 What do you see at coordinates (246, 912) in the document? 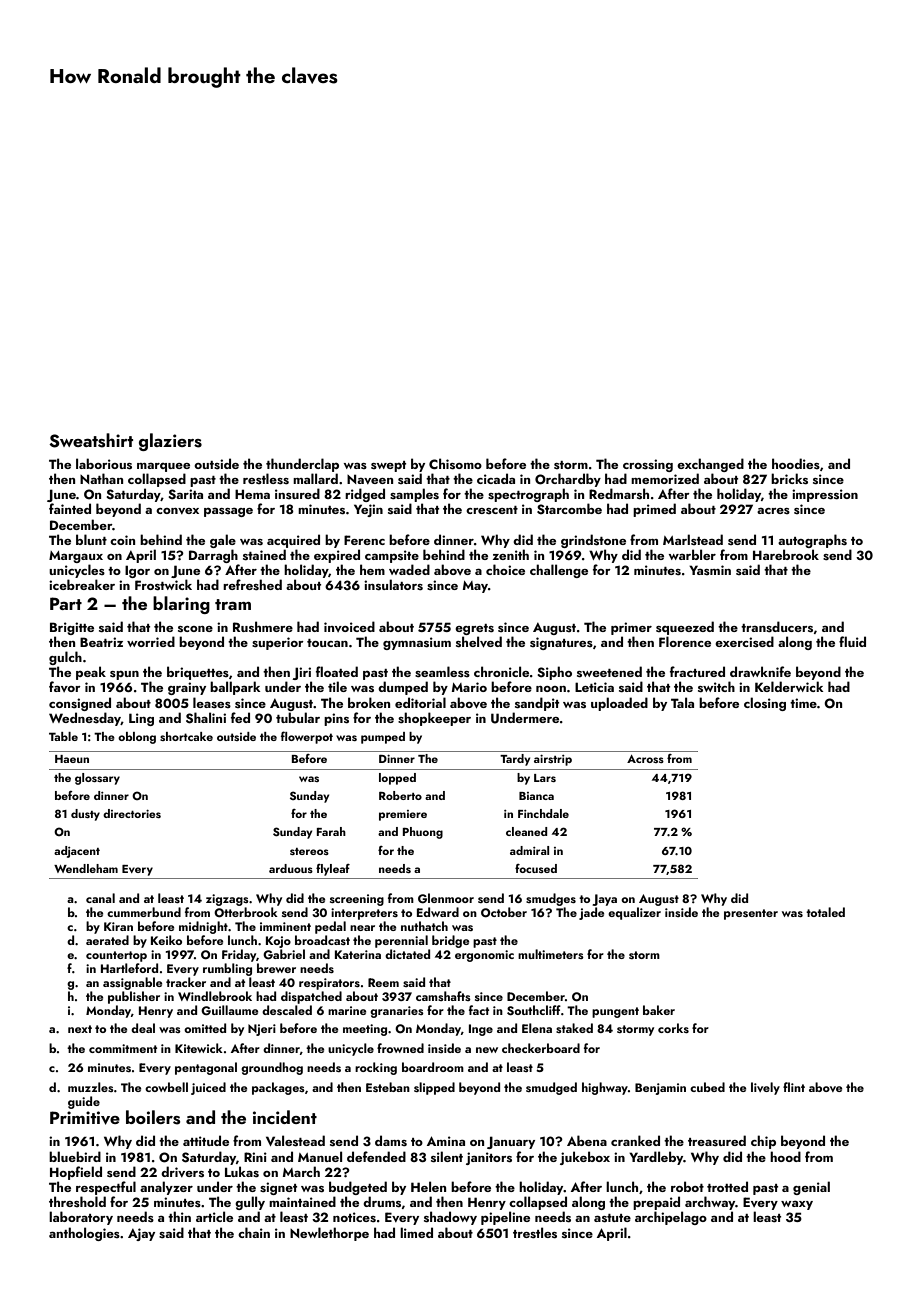
I see `Otterbrook` at bounding box center [246, 912].
